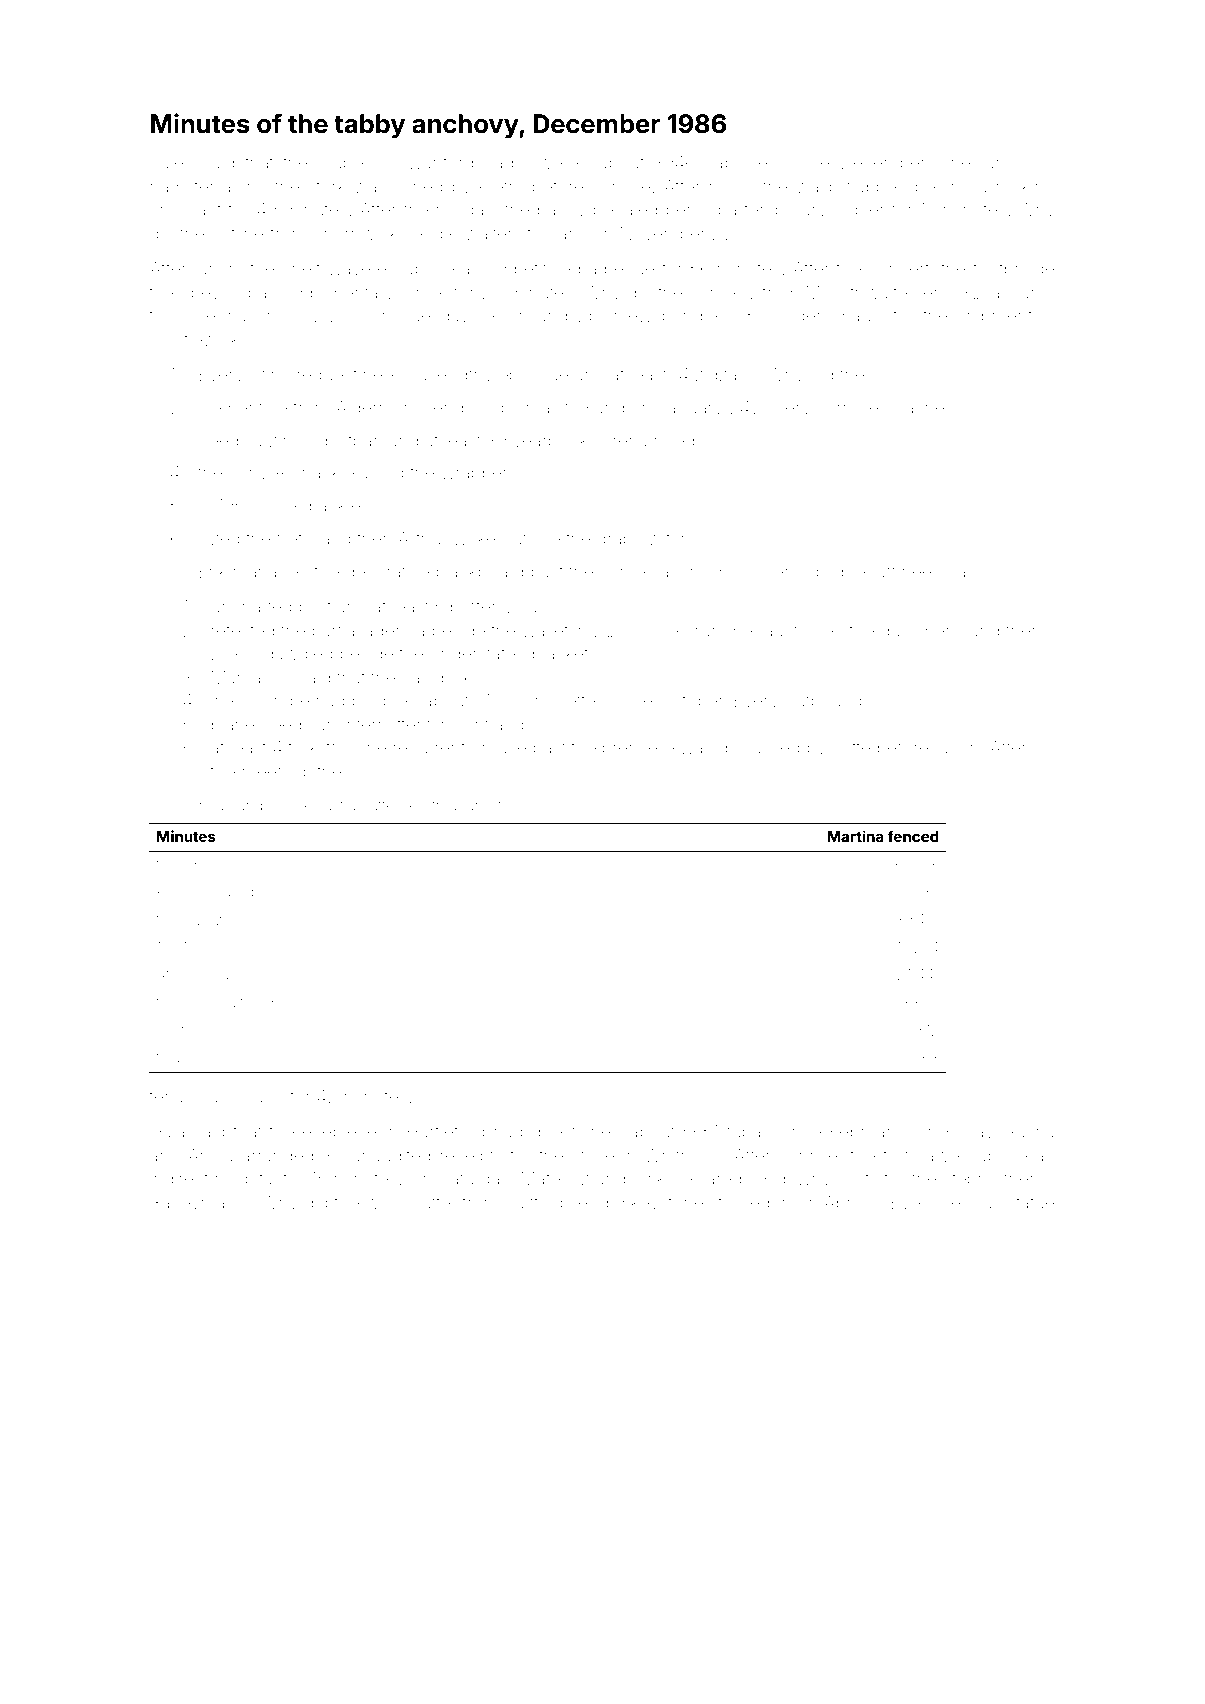 This screenshot has width=1205, height=1704. I want to click on Rasha, so click(1030, 1131).
